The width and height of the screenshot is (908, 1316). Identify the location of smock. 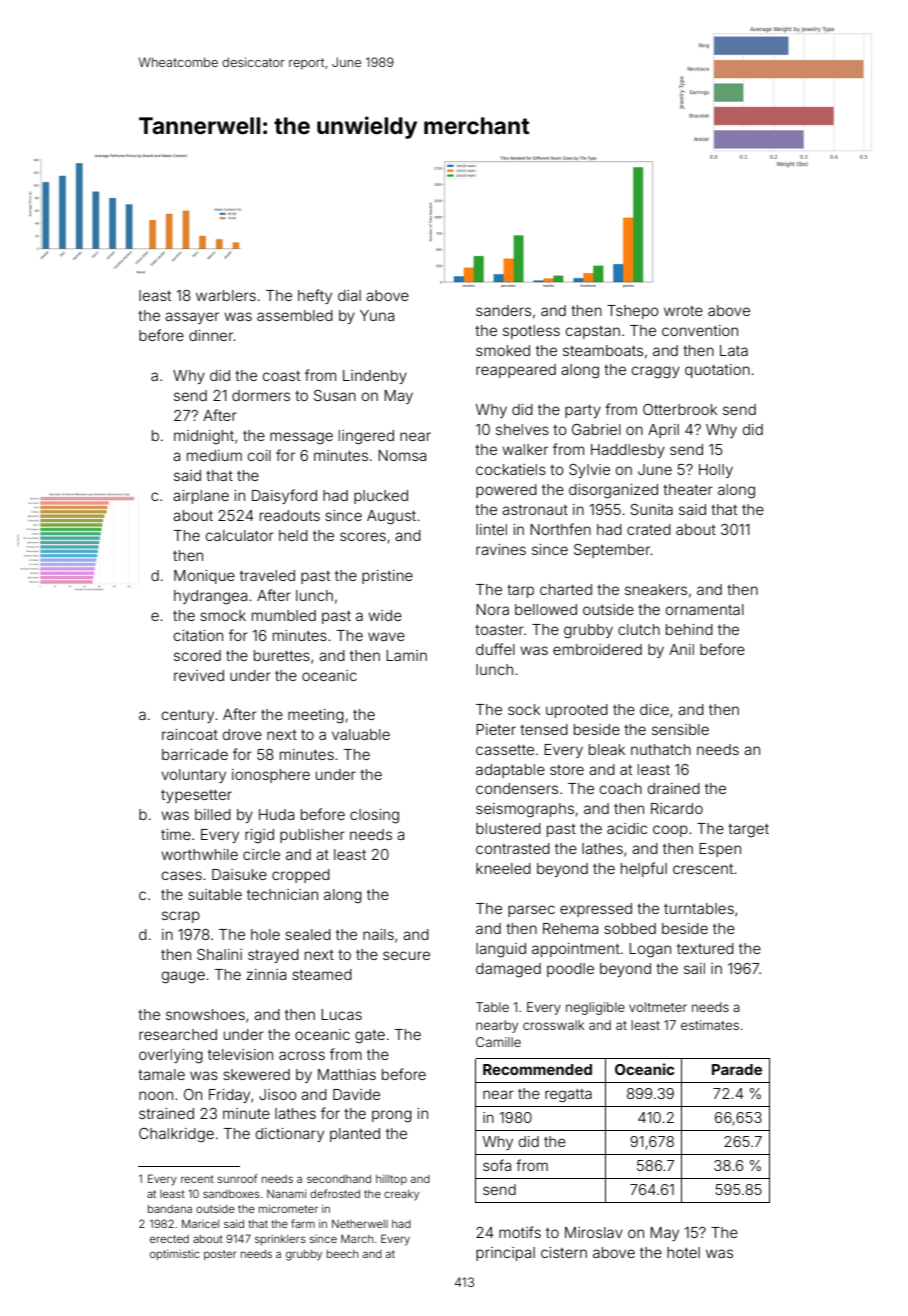
(223, 615).
